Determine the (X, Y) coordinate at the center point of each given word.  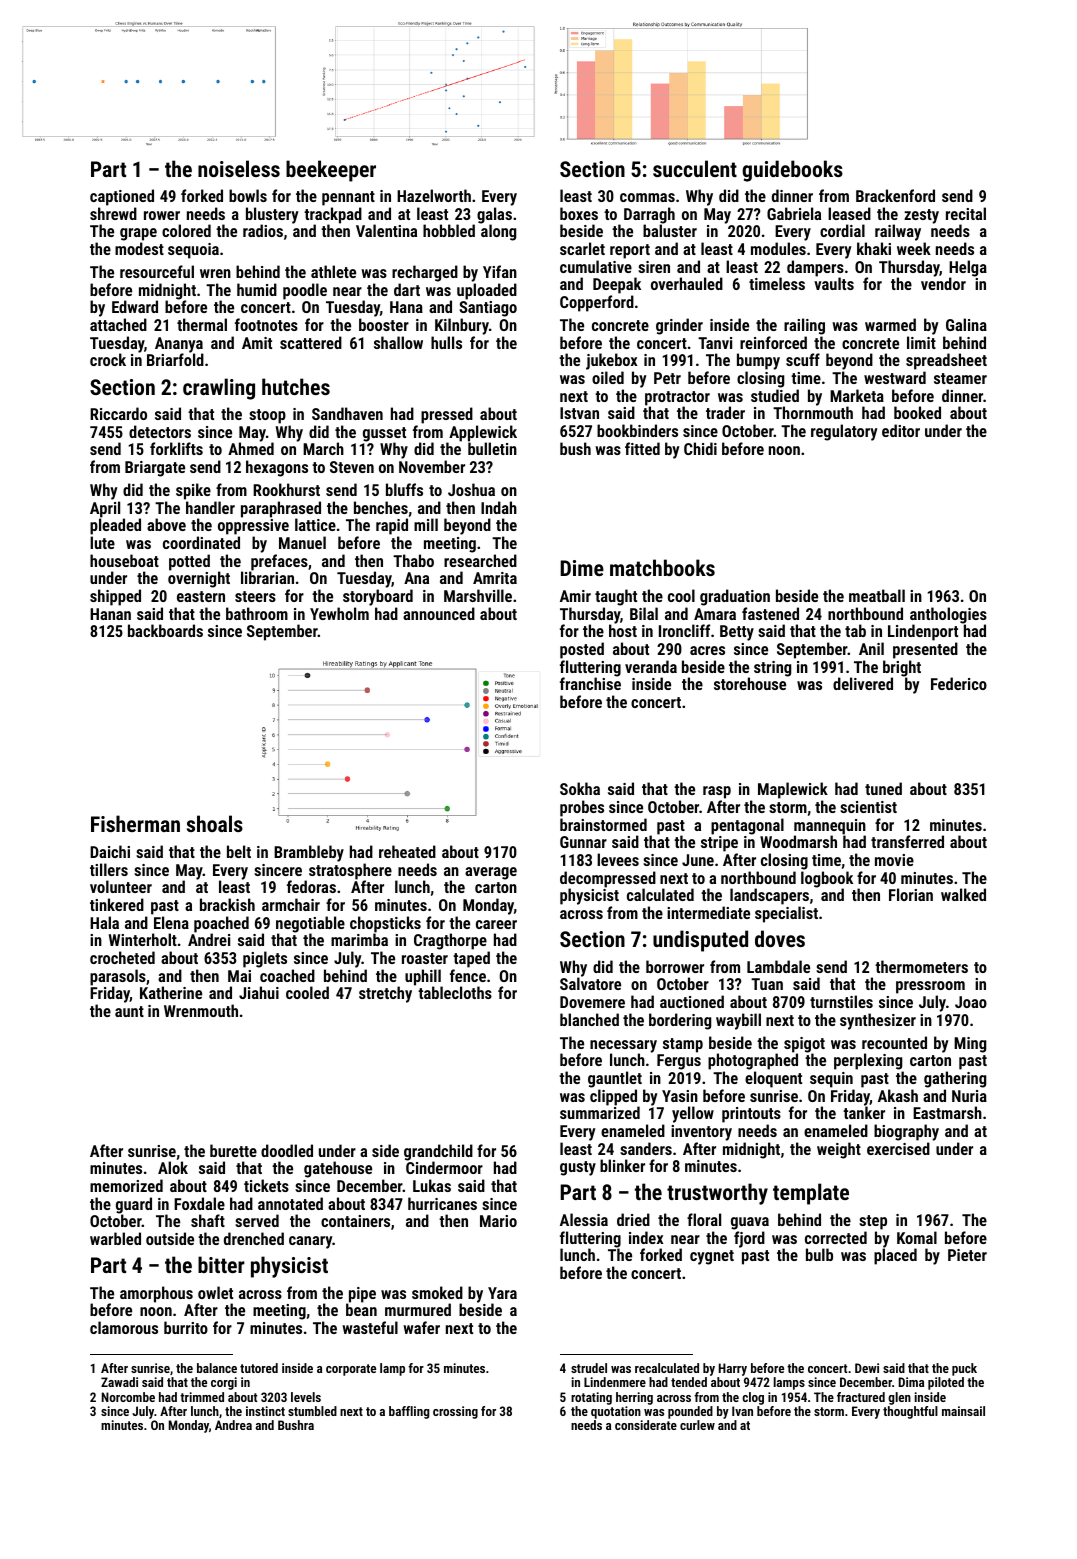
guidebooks (792, 171)
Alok (173, 1167)
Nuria (969, 1096)
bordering (680, 1021)
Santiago (488, 309)
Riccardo (118, 413)
